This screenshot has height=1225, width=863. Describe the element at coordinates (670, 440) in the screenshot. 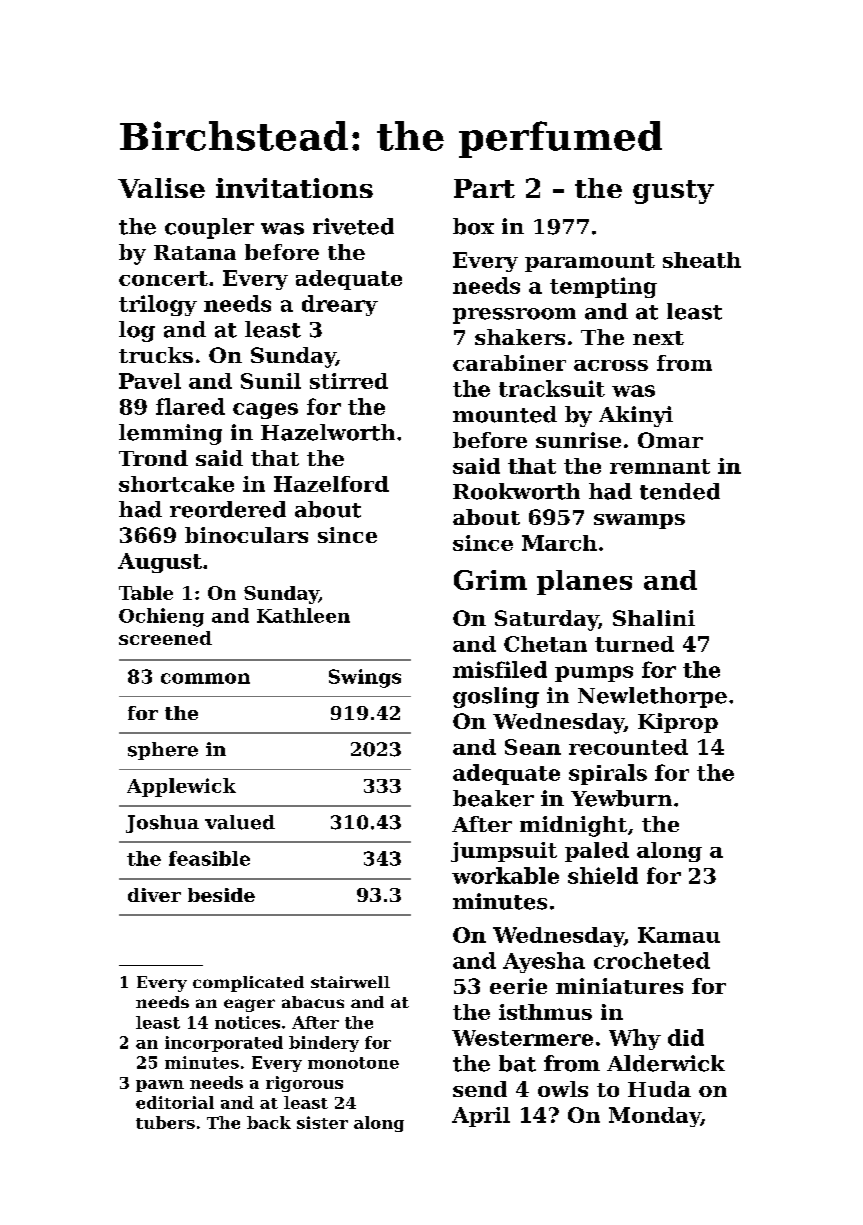

I see `Omar` at that location.
